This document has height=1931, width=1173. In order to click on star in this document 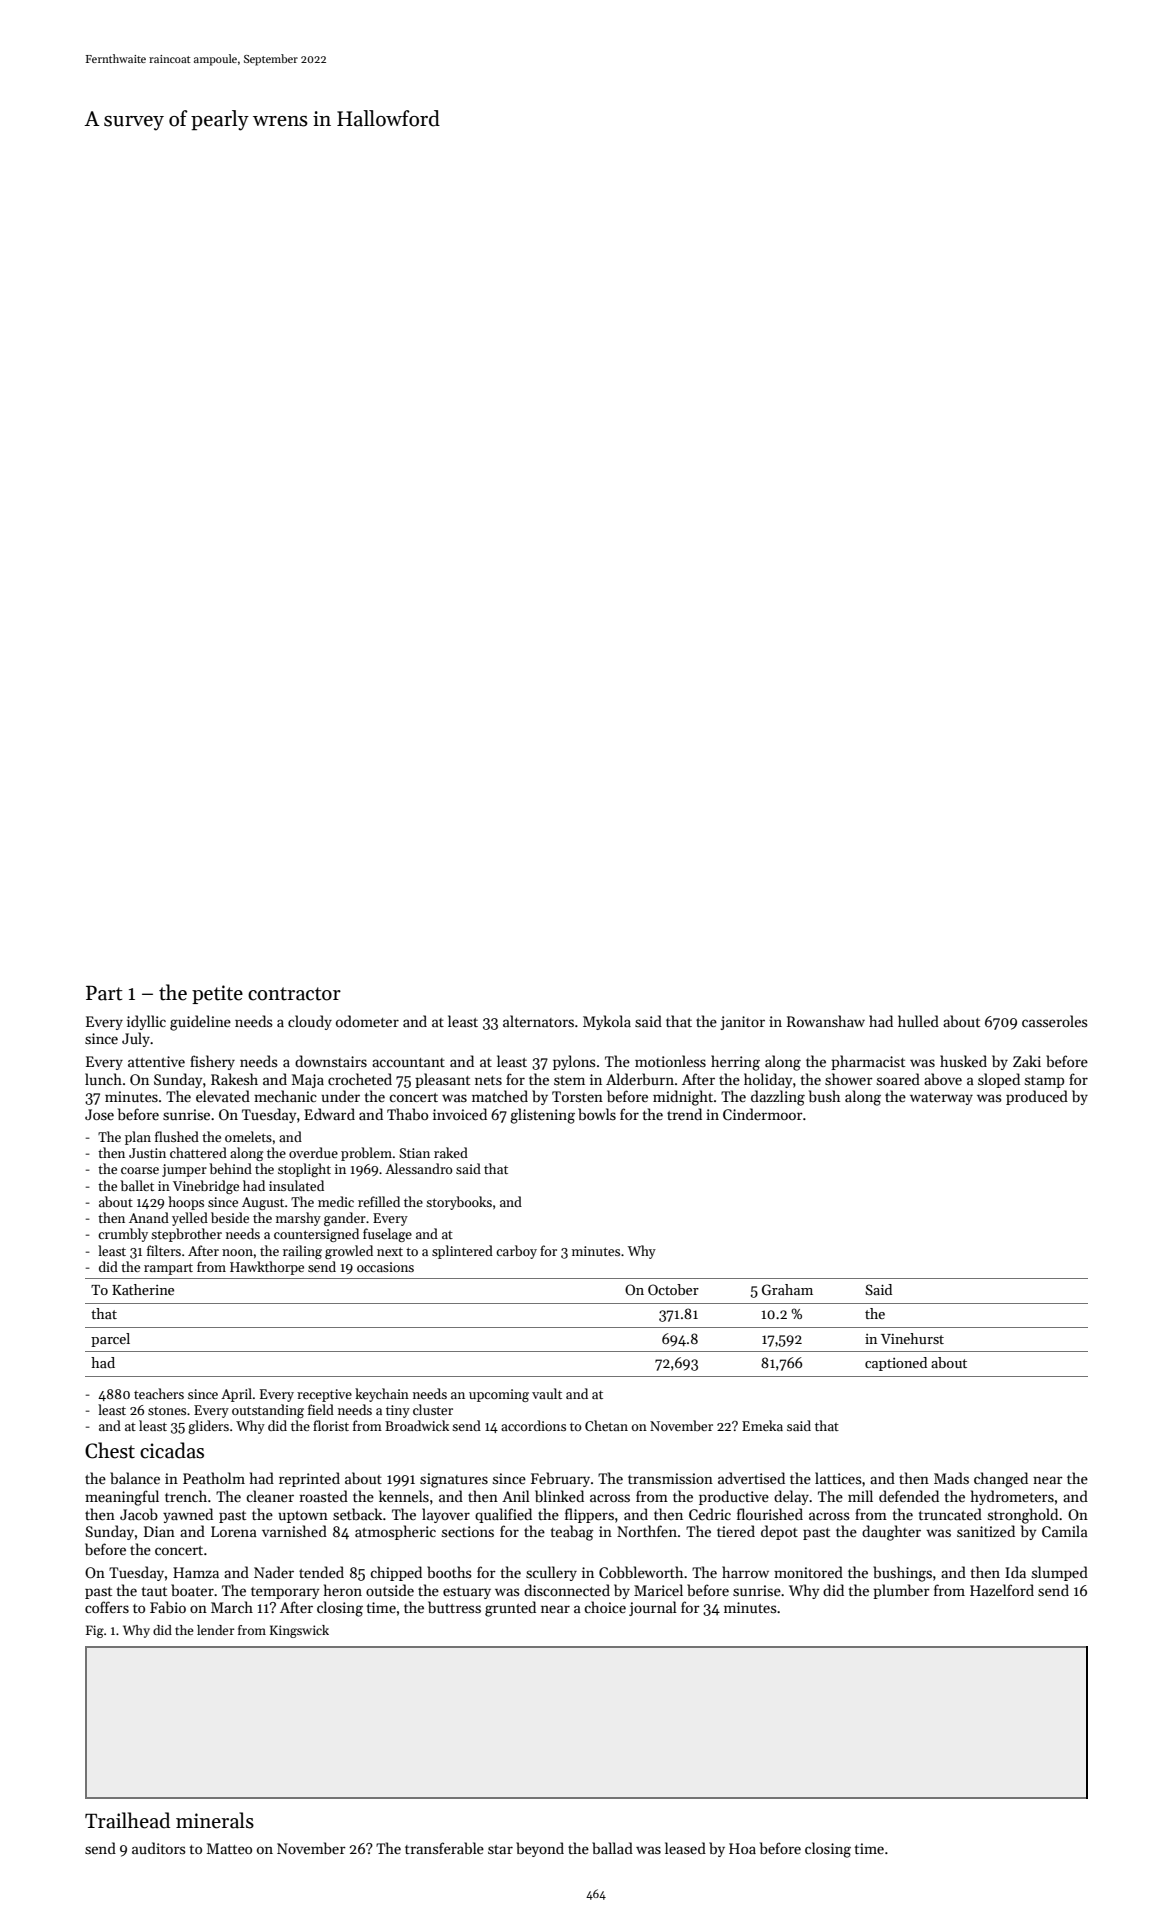, I will do `click(500, 1849)`.
